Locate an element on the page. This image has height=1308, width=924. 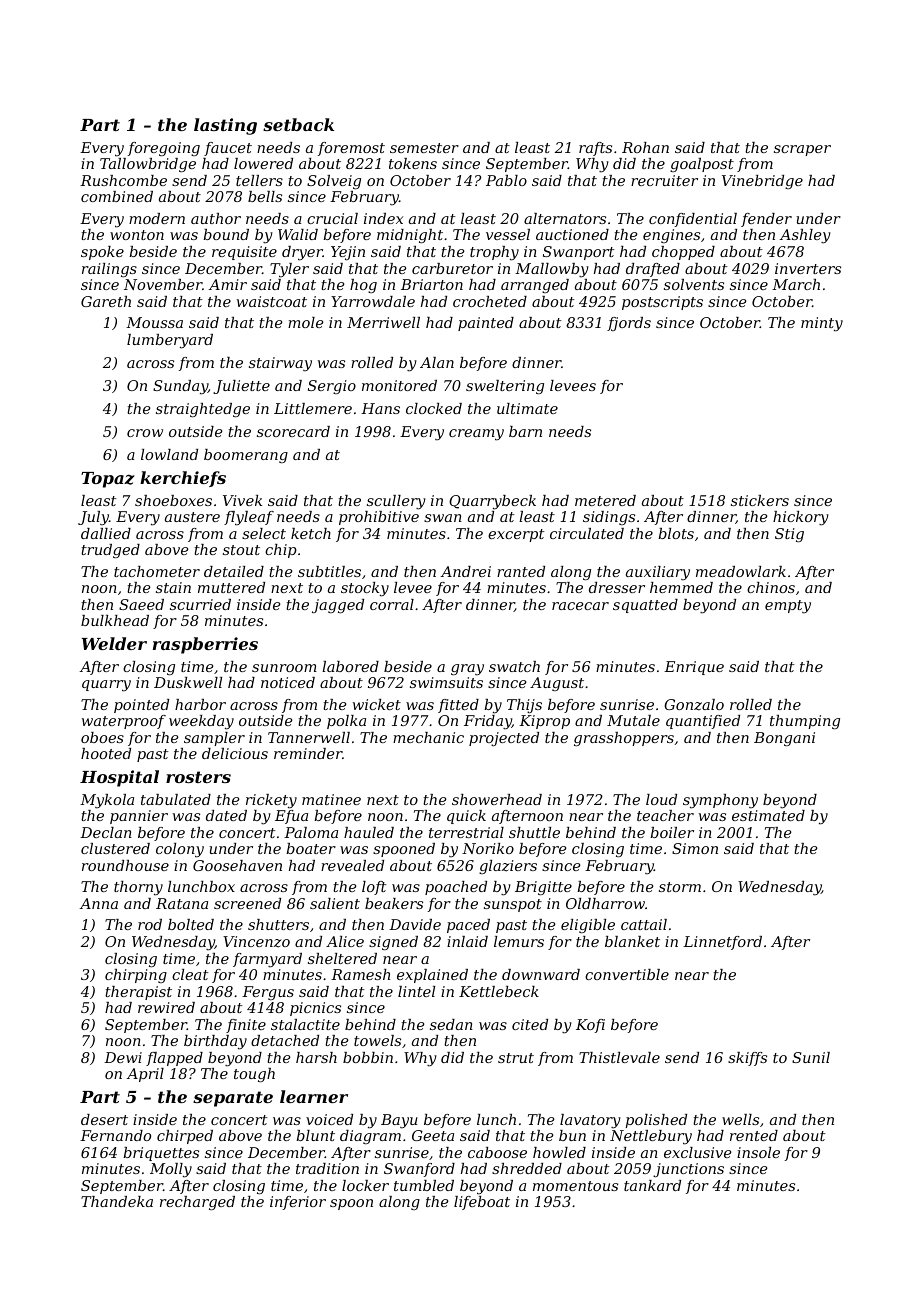
mechanic is located at coordinates (428, 737).
